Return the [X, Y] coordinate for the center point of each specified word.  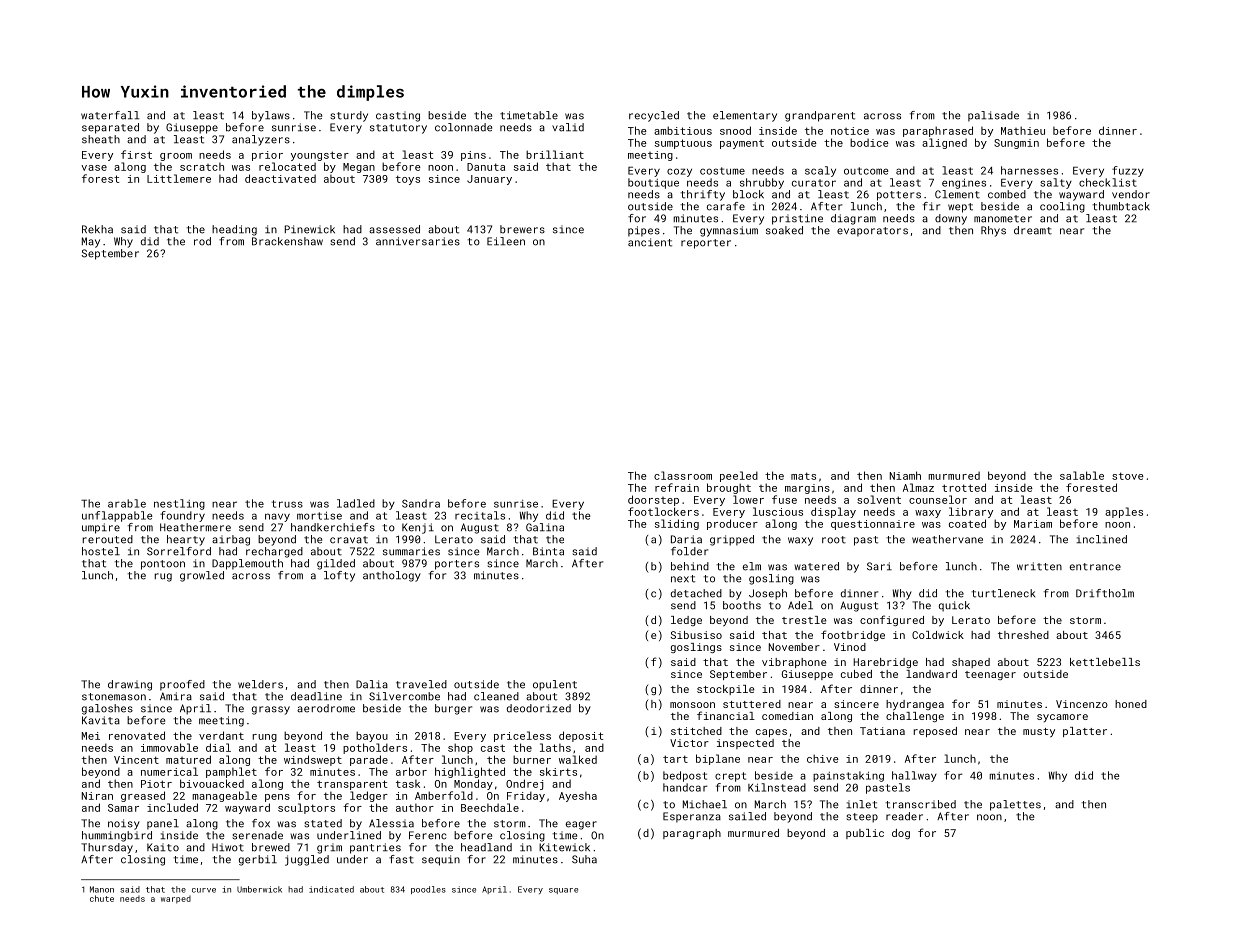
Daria [686, 539]
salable [1082, 475]
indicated [331, 889]
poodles [428, 890]
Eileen [506, 241]
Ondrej [524, 784]
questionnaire [873, 525]
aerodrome [326, 708]
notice [850, 131]
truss [287, 504]
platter [1085, 732]
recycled [654, 116]
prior [267, 156]
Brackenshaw [287, 241]
